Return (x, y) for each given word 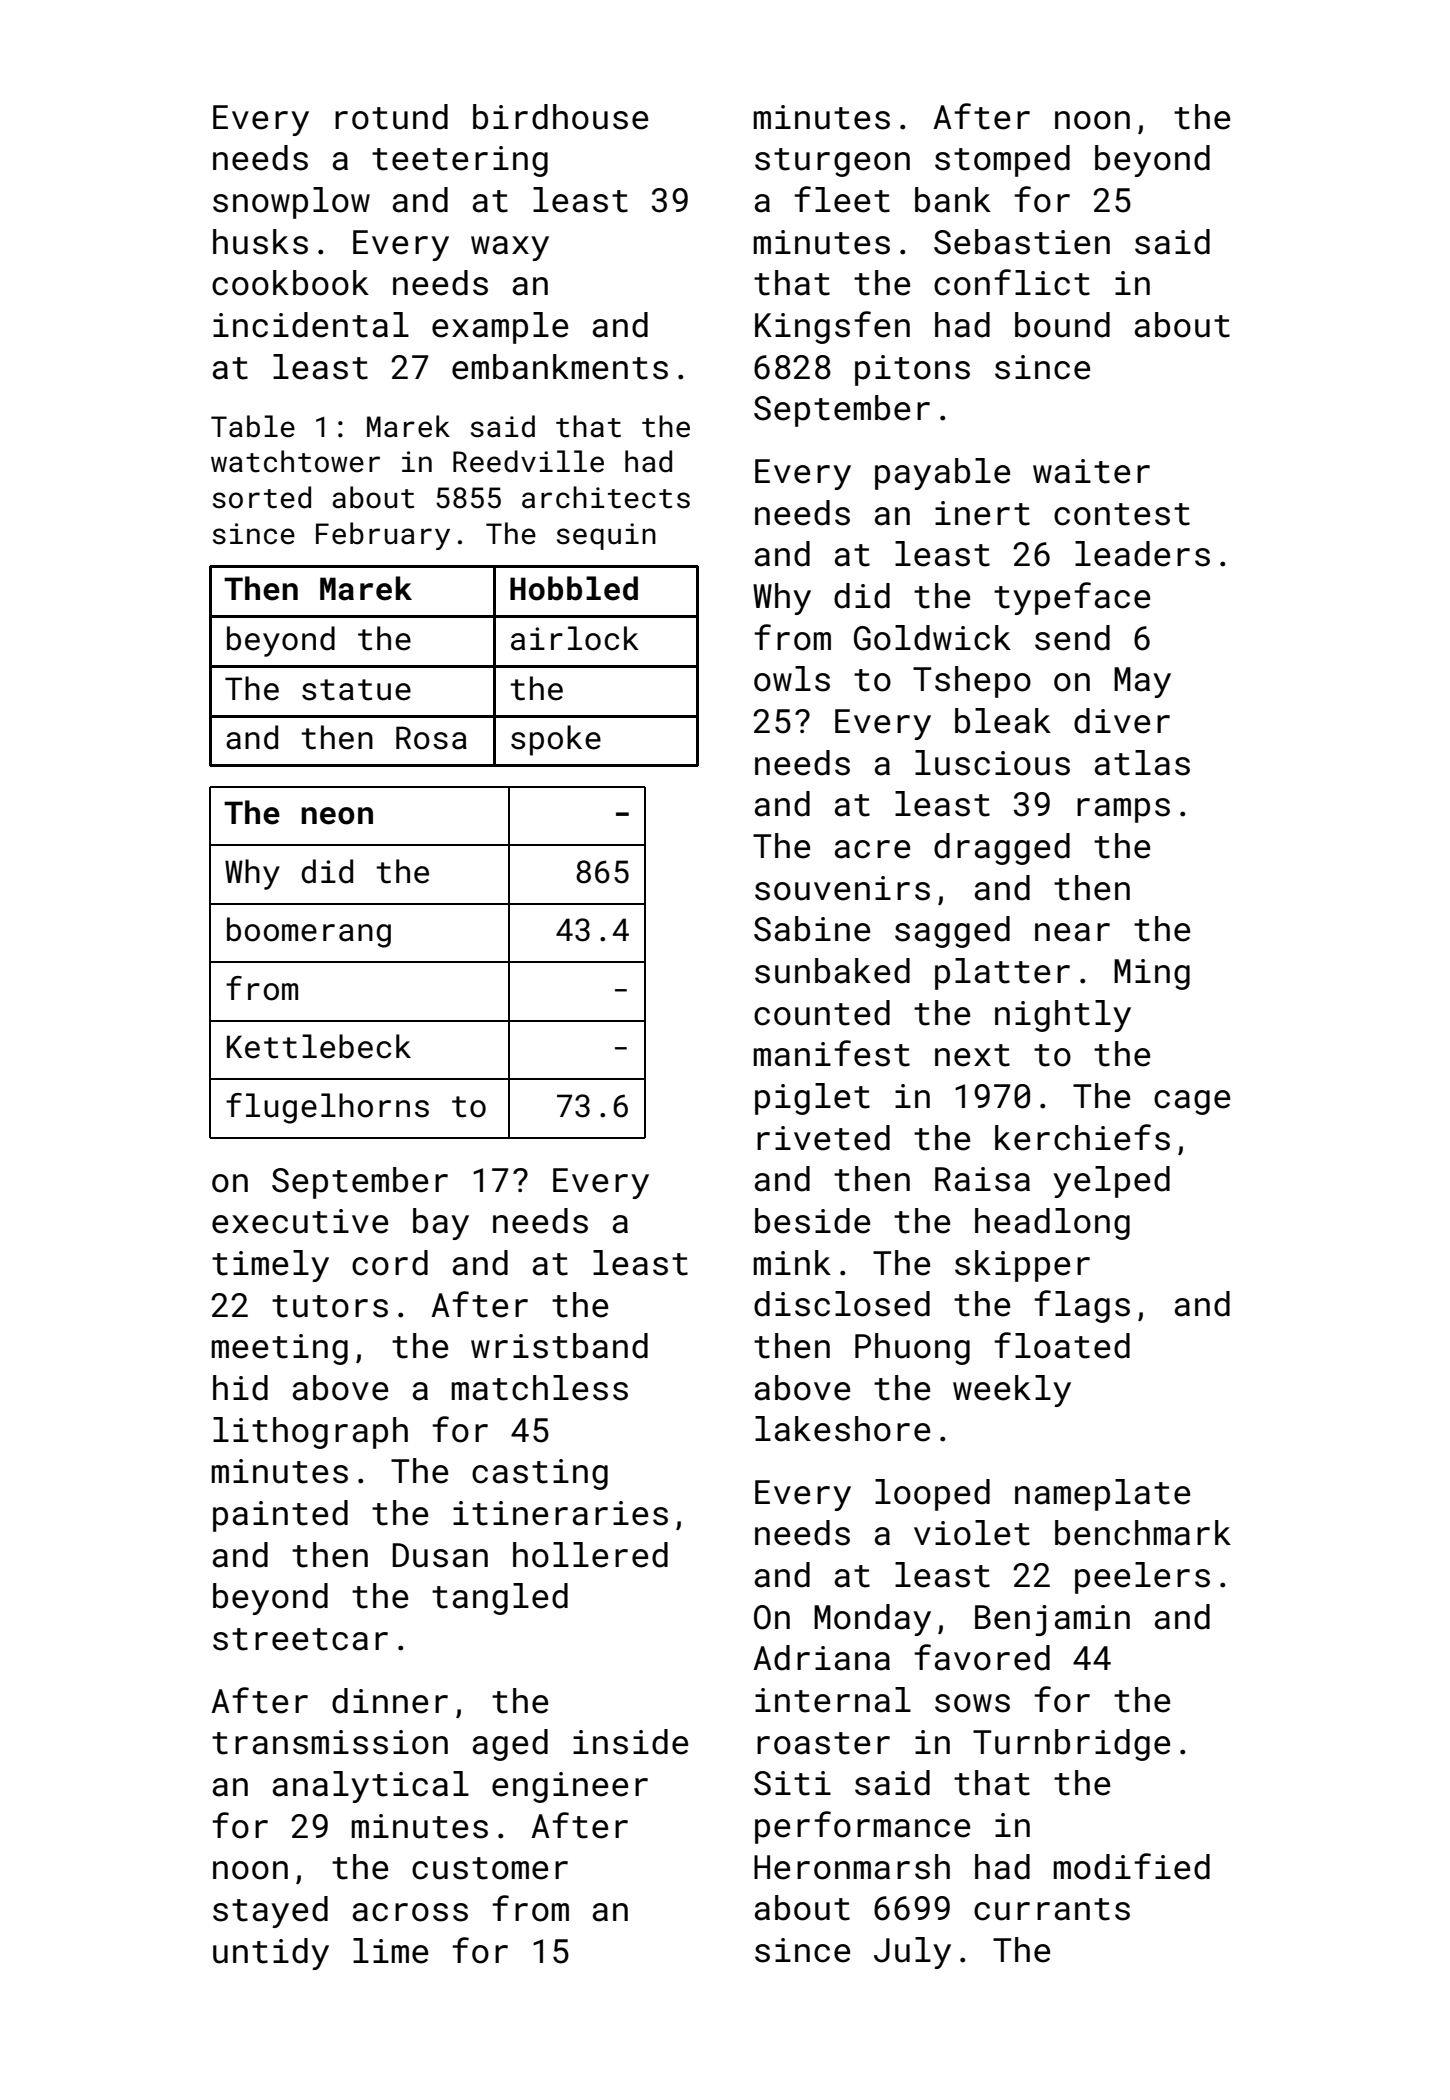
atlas (1142, 763)
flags (1082, 1306)
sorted (262, 497)
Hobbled (574, 588)
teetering (460, 161)
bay (441, 1224)
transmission (330, 1742)
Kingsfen (832, 327)
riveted (823, 1138)
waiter (1091, 471)
